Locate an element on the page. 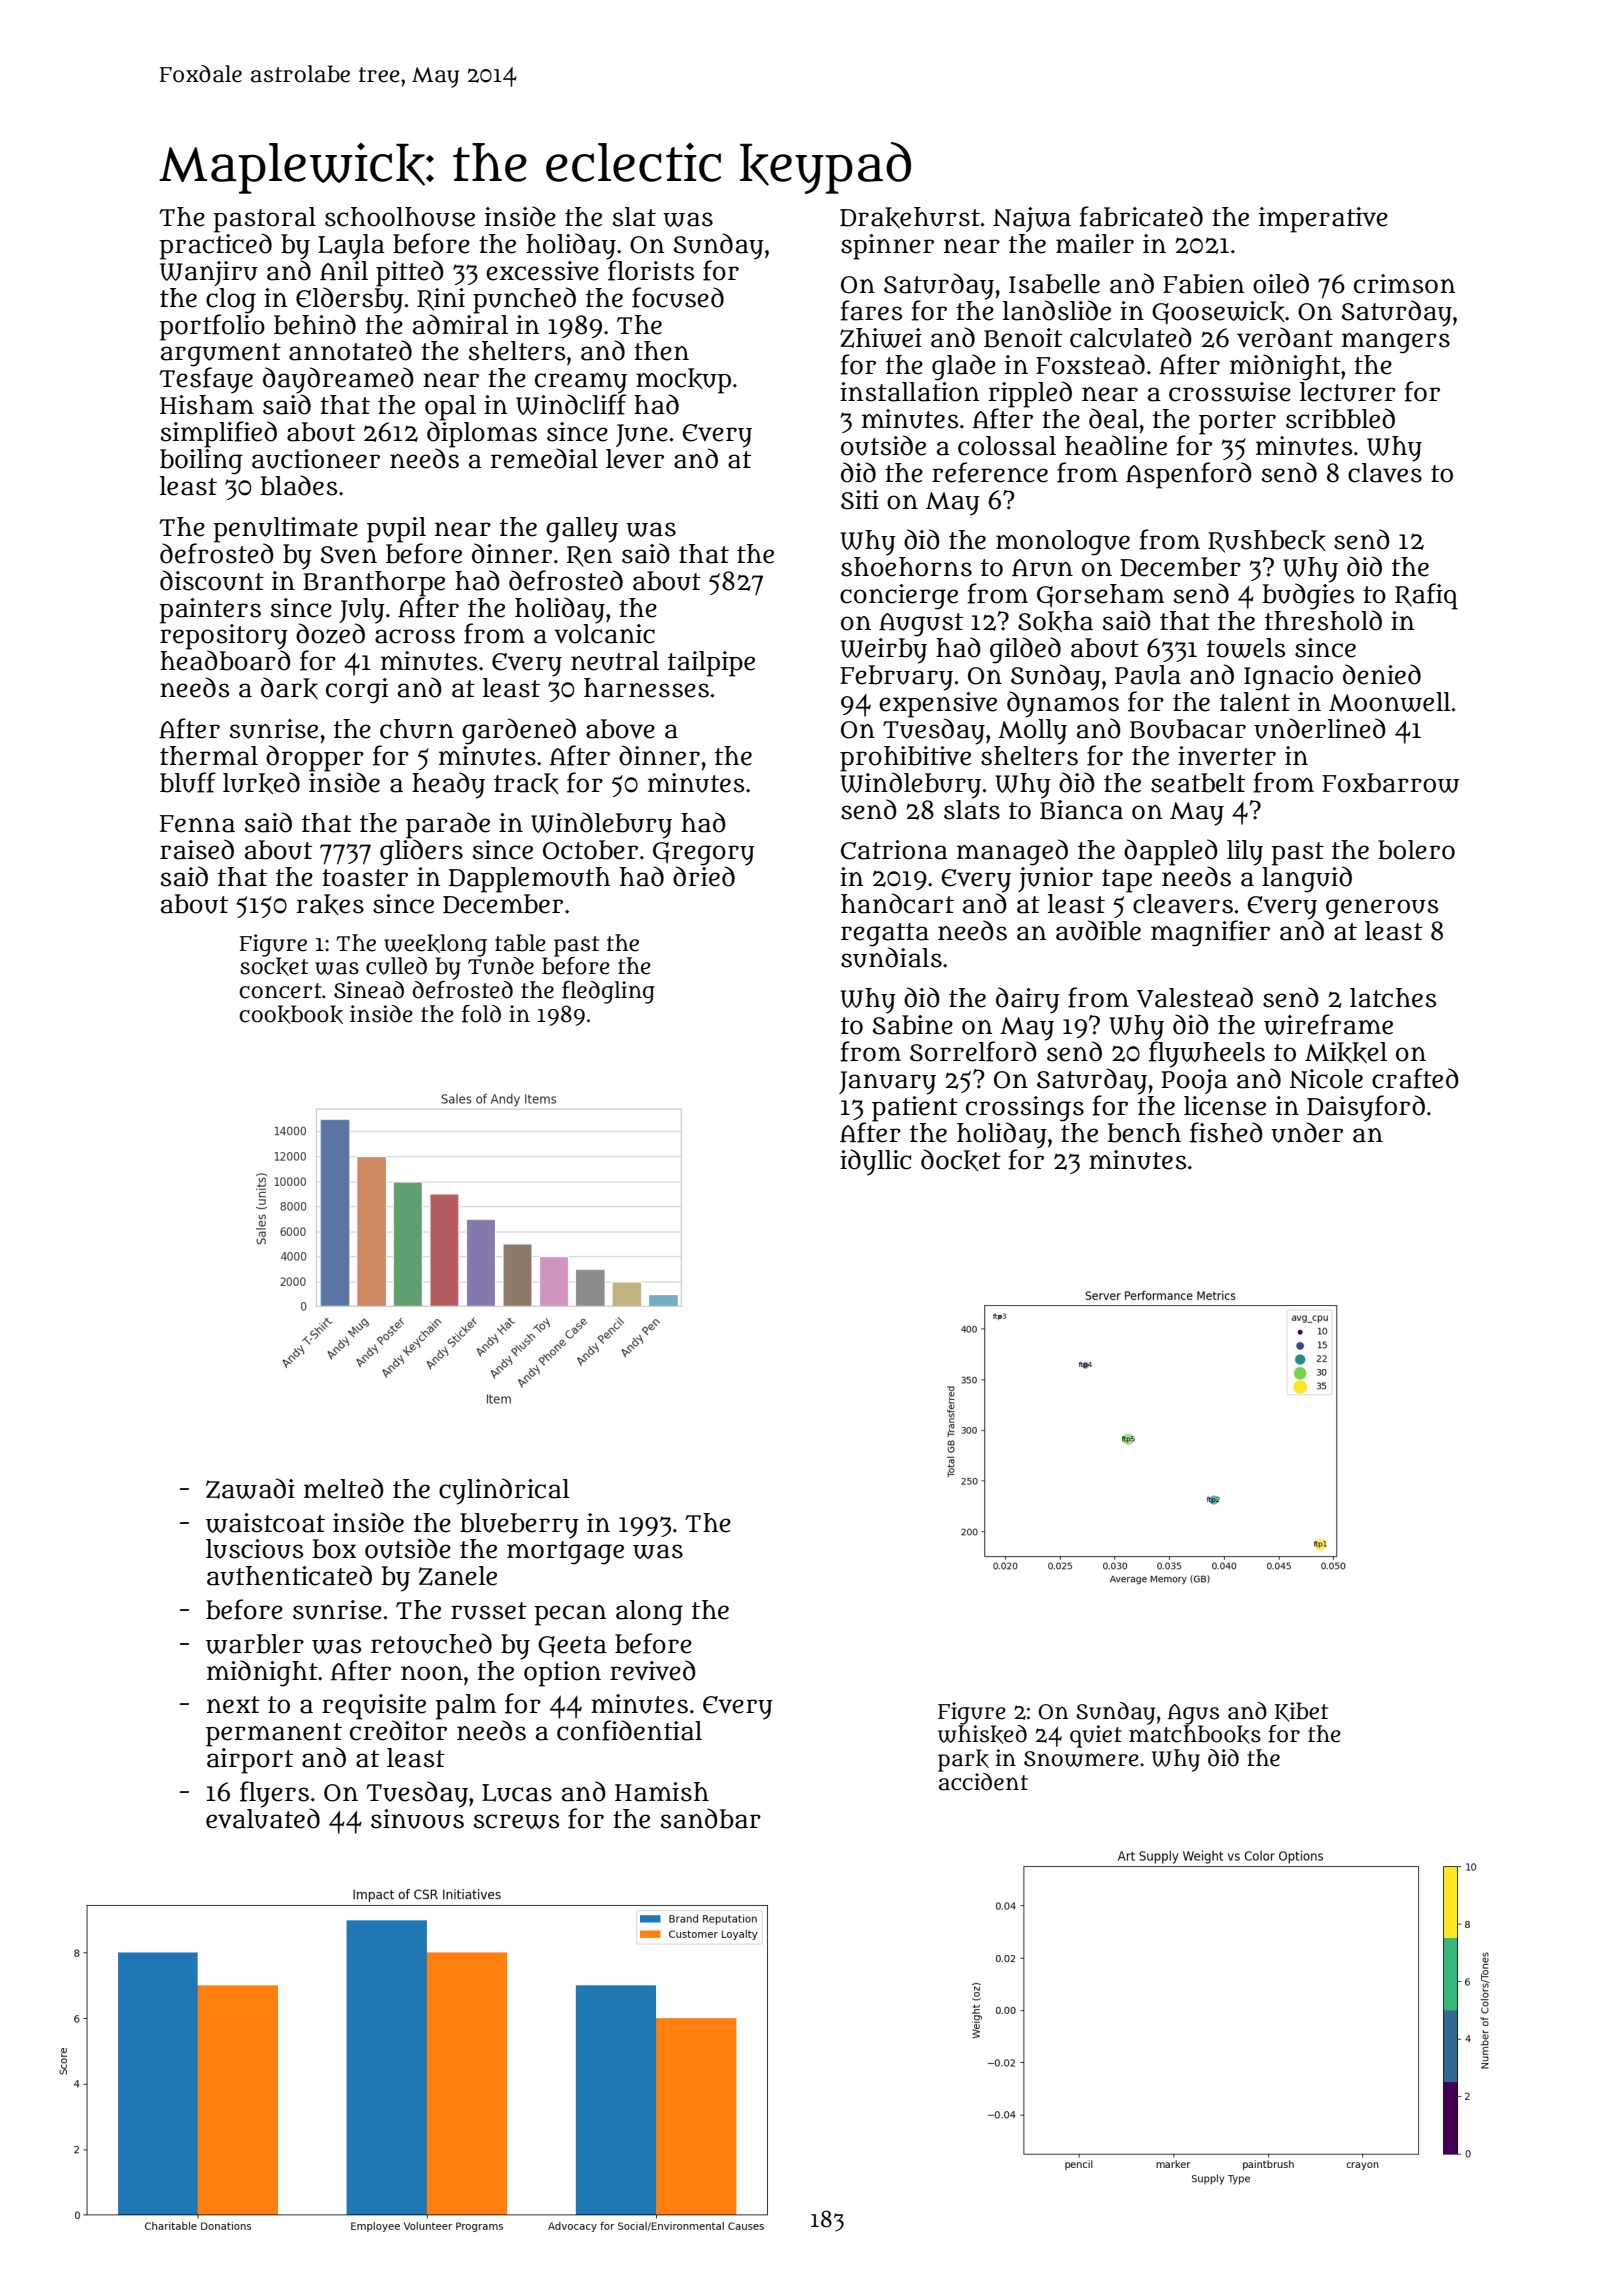 The image size is (1620, 2292). tailpipe is located at coordinates (711, 664).
